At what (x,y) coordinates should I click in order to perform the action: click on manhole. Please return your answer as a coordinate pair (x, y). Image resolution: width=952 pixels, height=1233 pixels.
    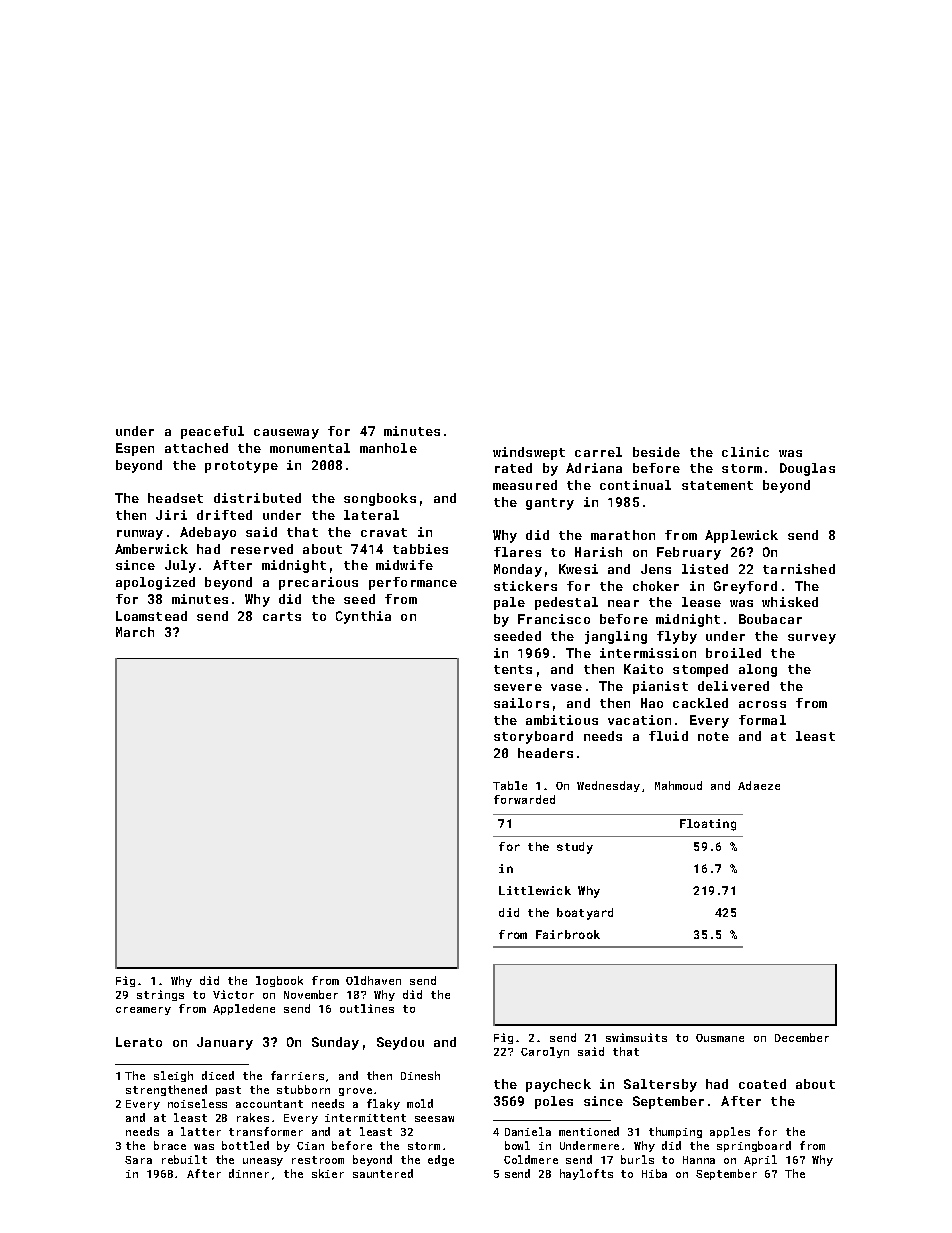
    Looking at the image, I should click on (388, 448).
